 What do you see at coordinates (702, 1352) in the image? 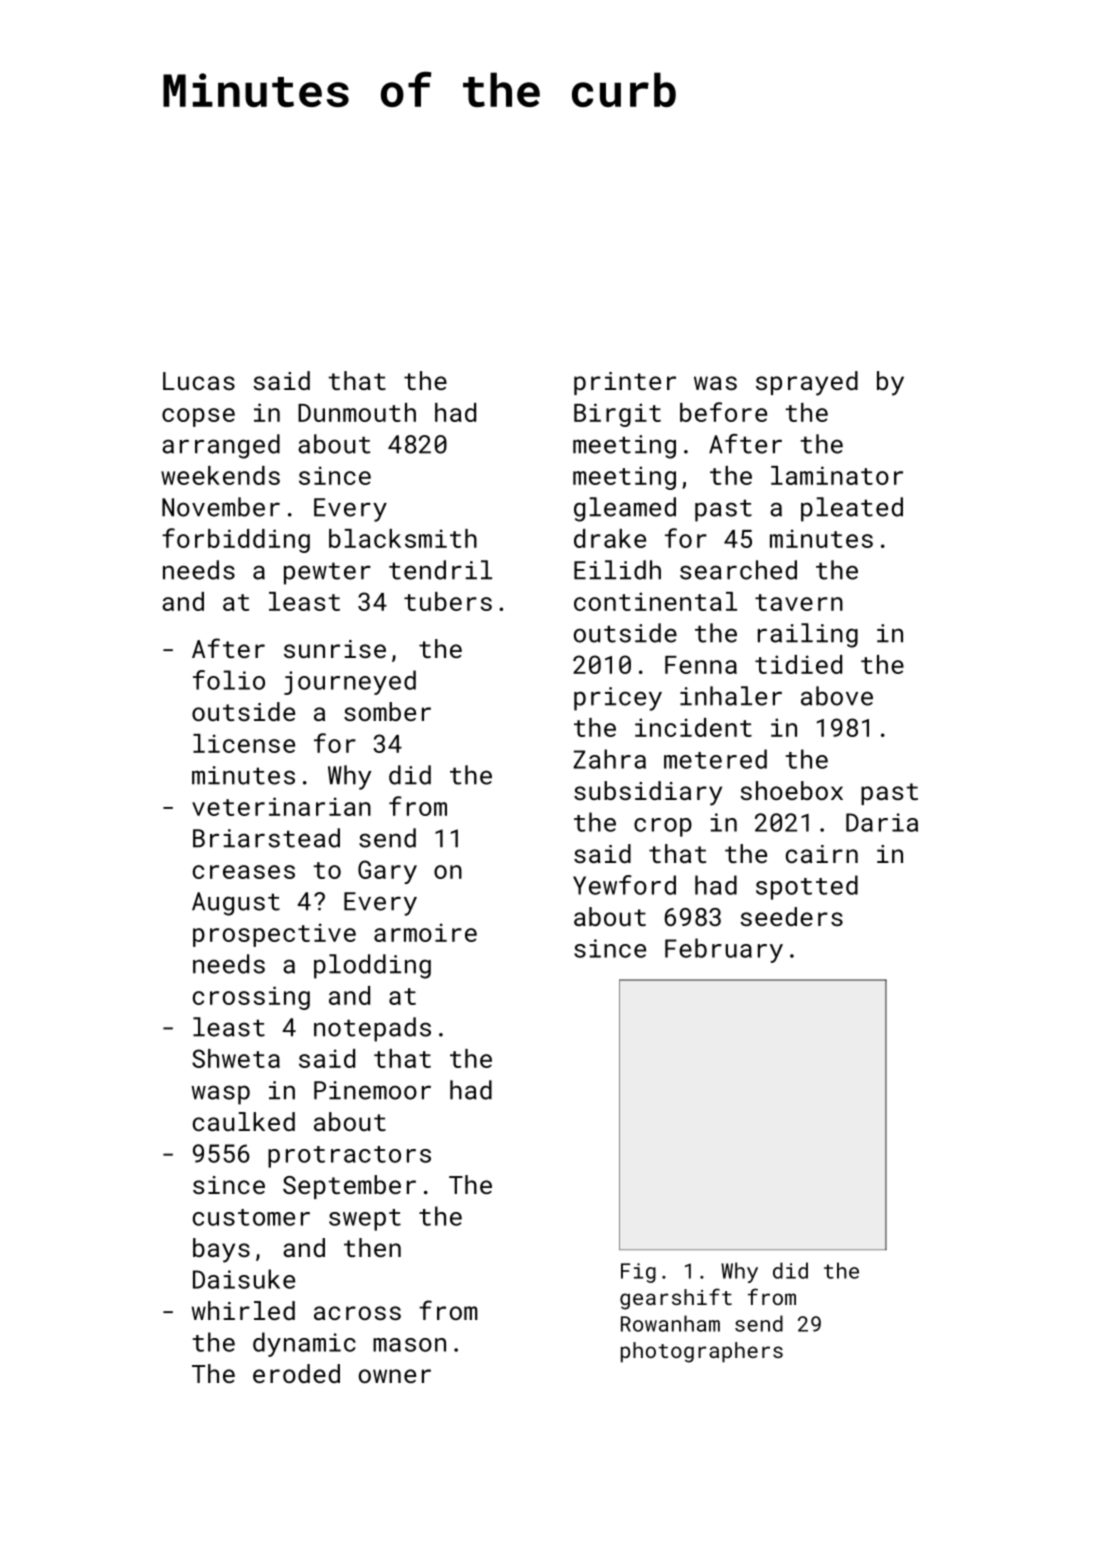
I see `photographers` at bounding box center [702, 1352].
